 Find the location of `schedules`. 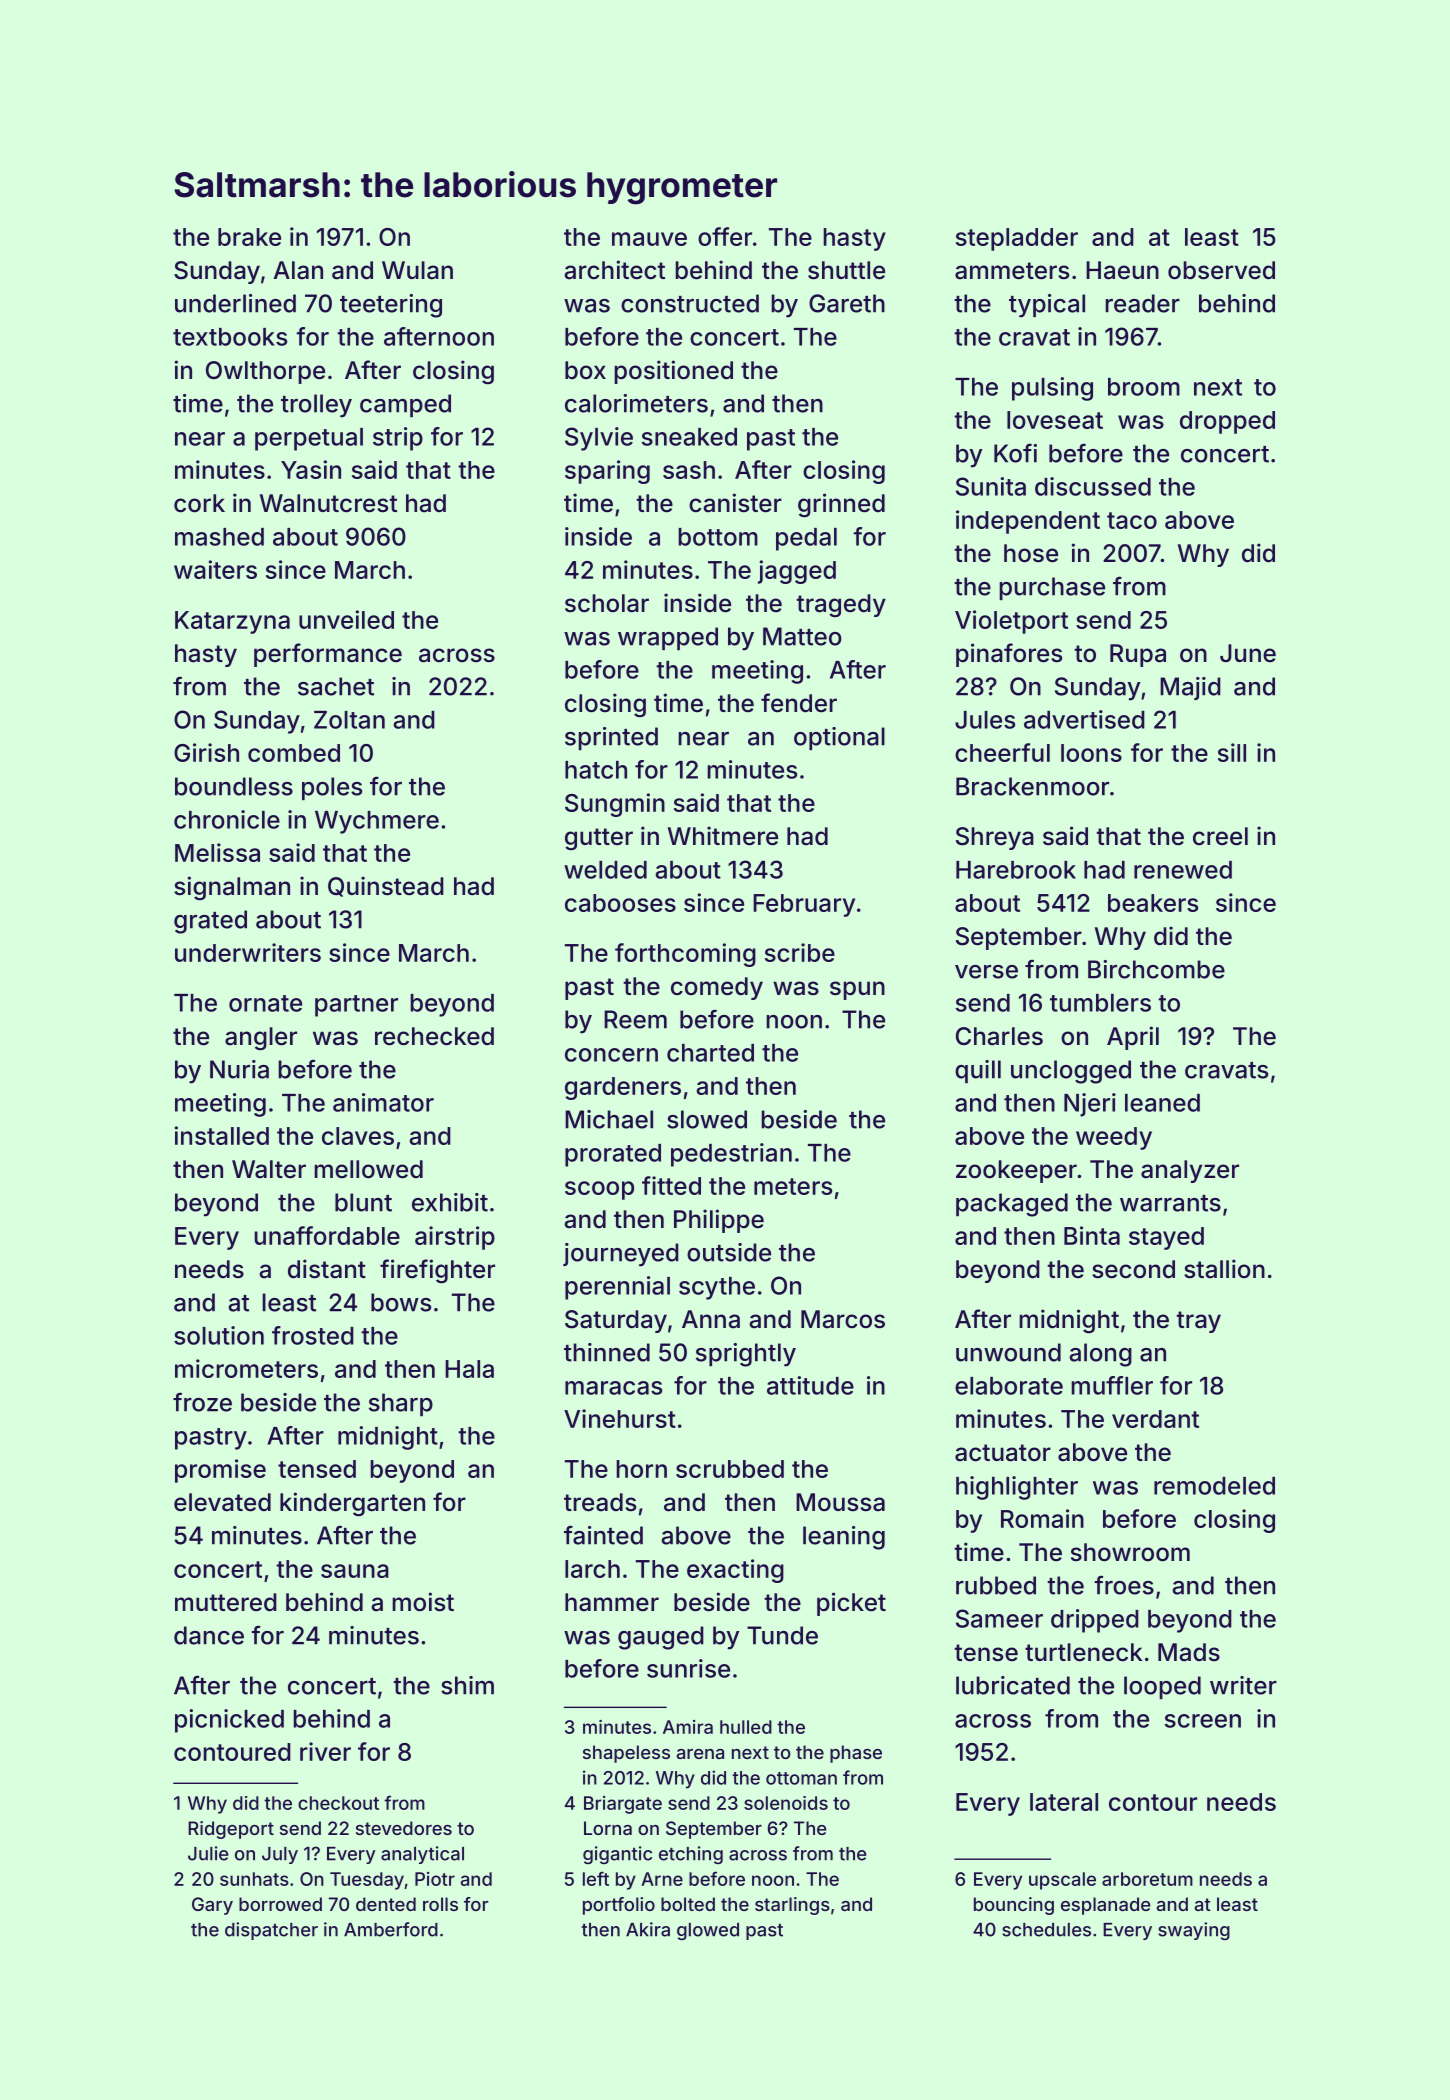

schedules is located at coordinates (1046, 1930).
